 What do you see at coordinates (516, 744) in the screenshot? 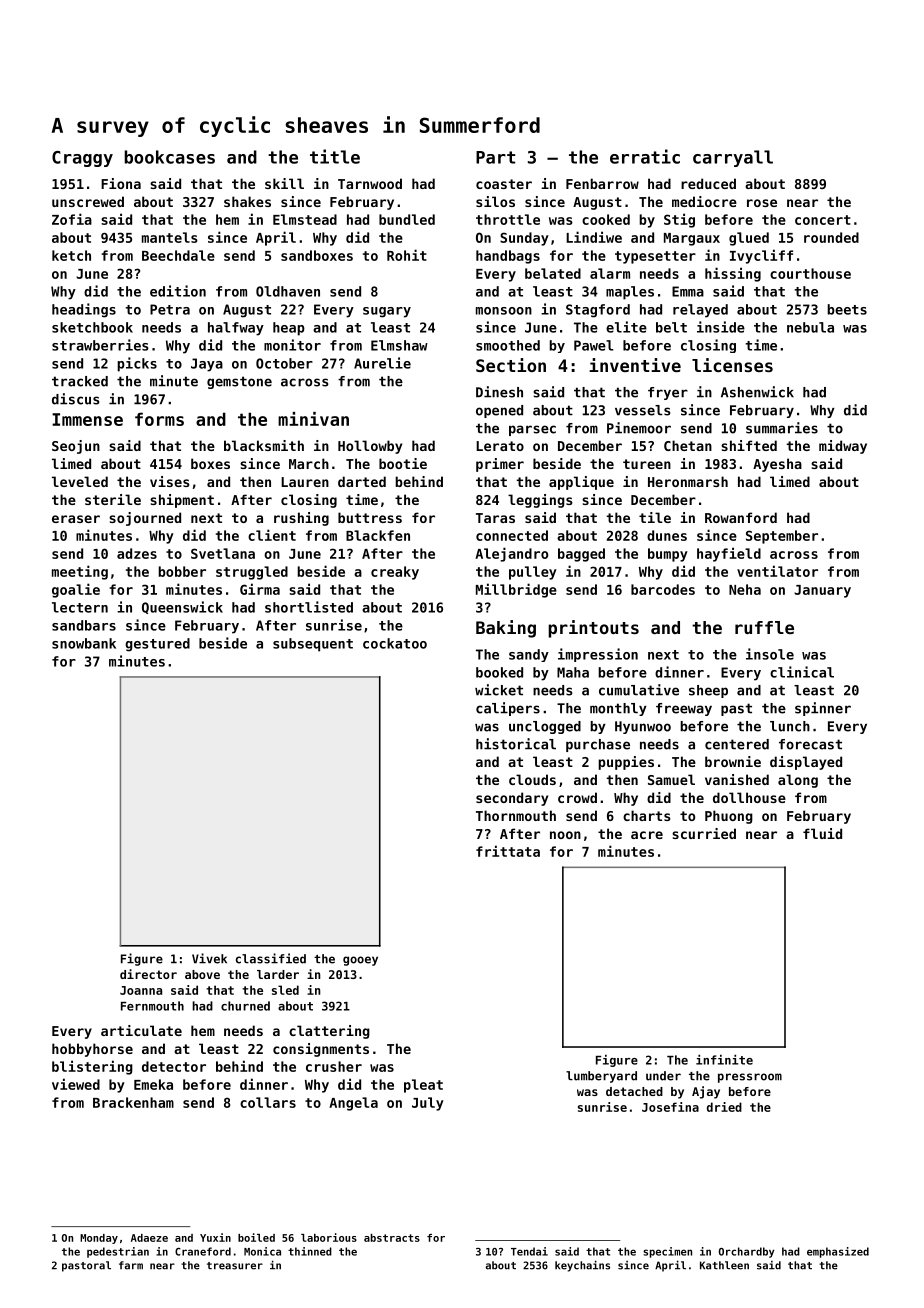
I see `historical` at bounding box center [516, 744].
